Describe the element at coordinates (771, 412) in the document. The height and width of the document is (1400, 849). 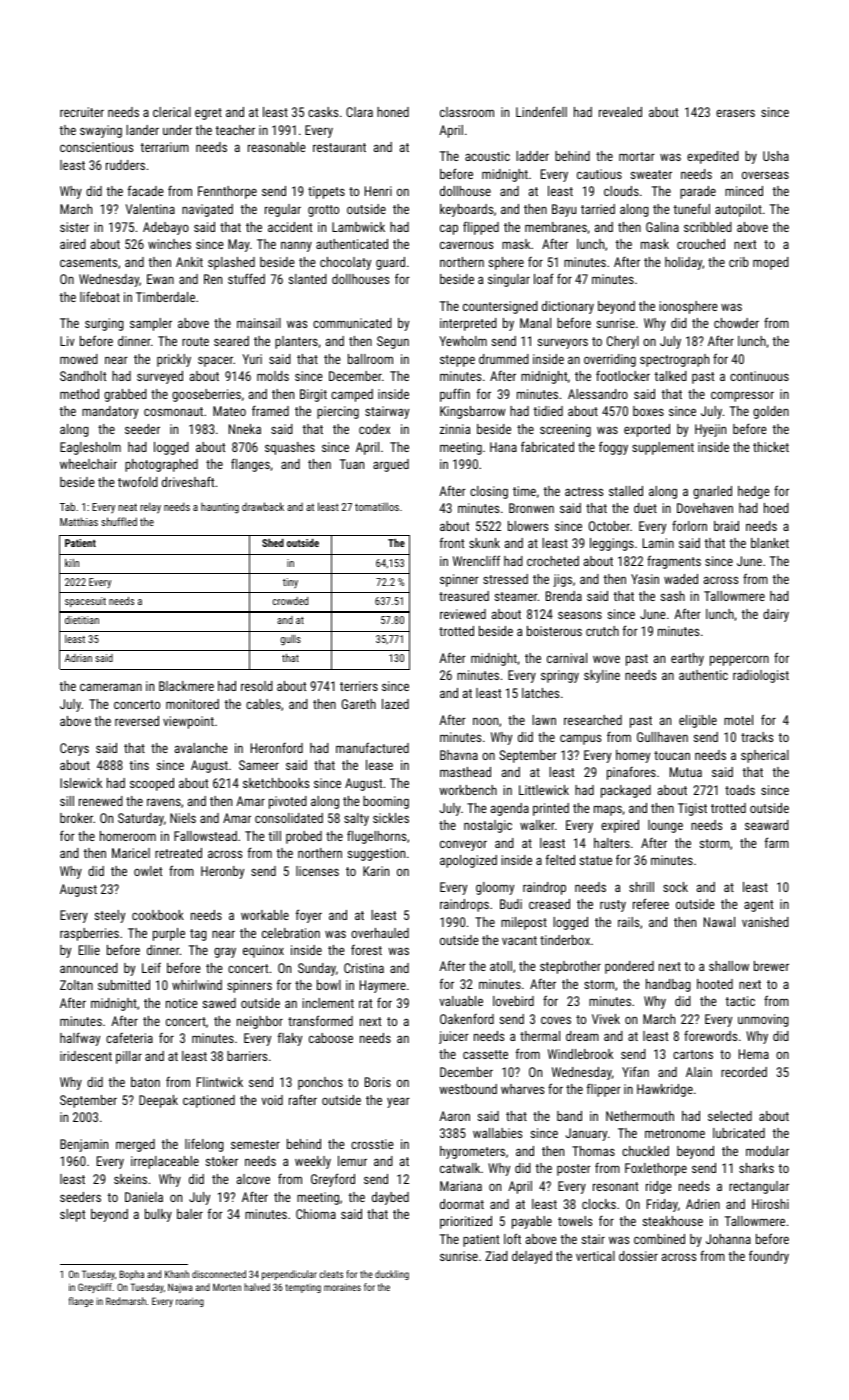
I see `golden` at that location.
